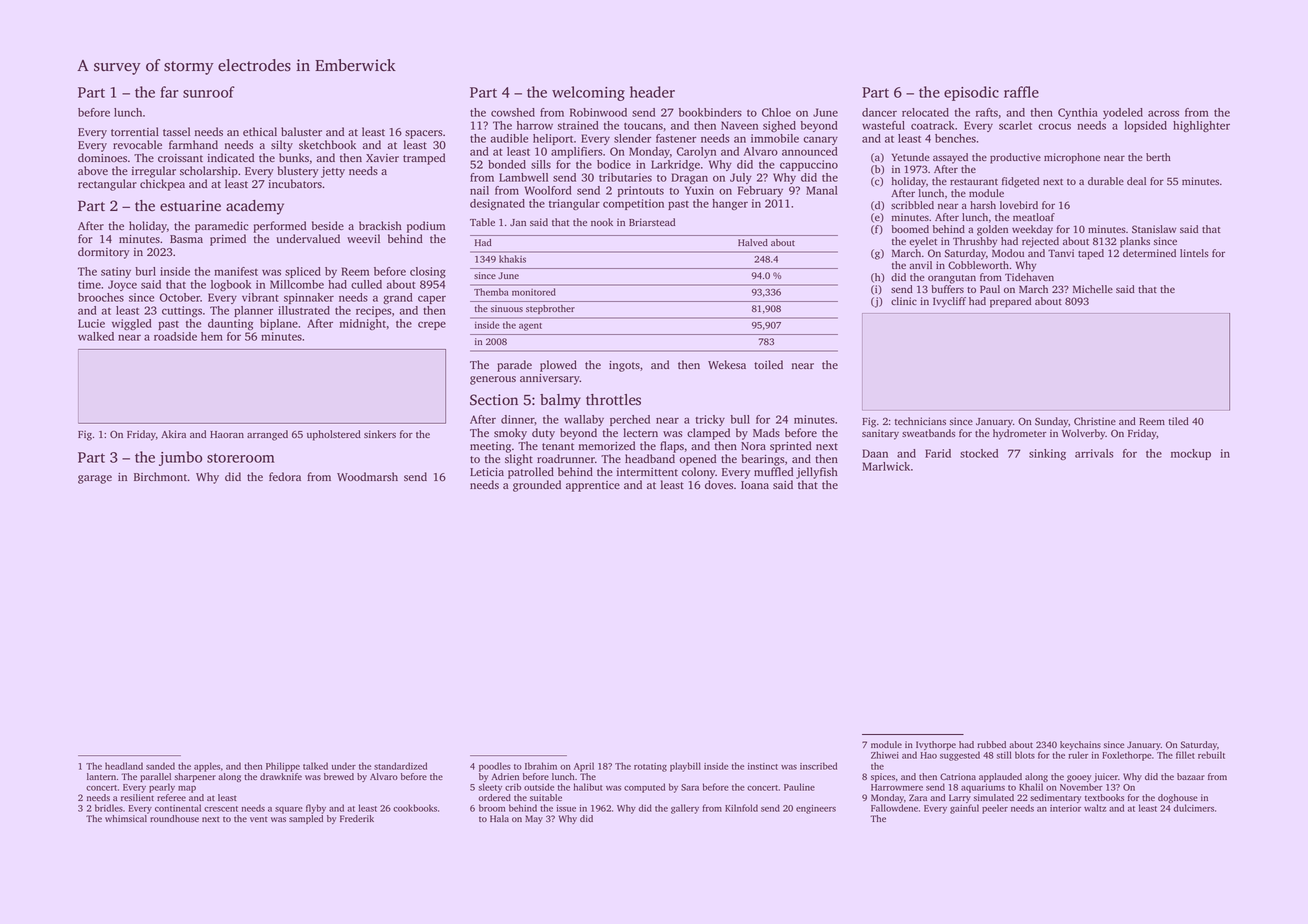 The height and width of the screenshot is (924, 1308). Describe the element at coordinates (739, 125) in the screenshot. I see `Naveen` at that location.
